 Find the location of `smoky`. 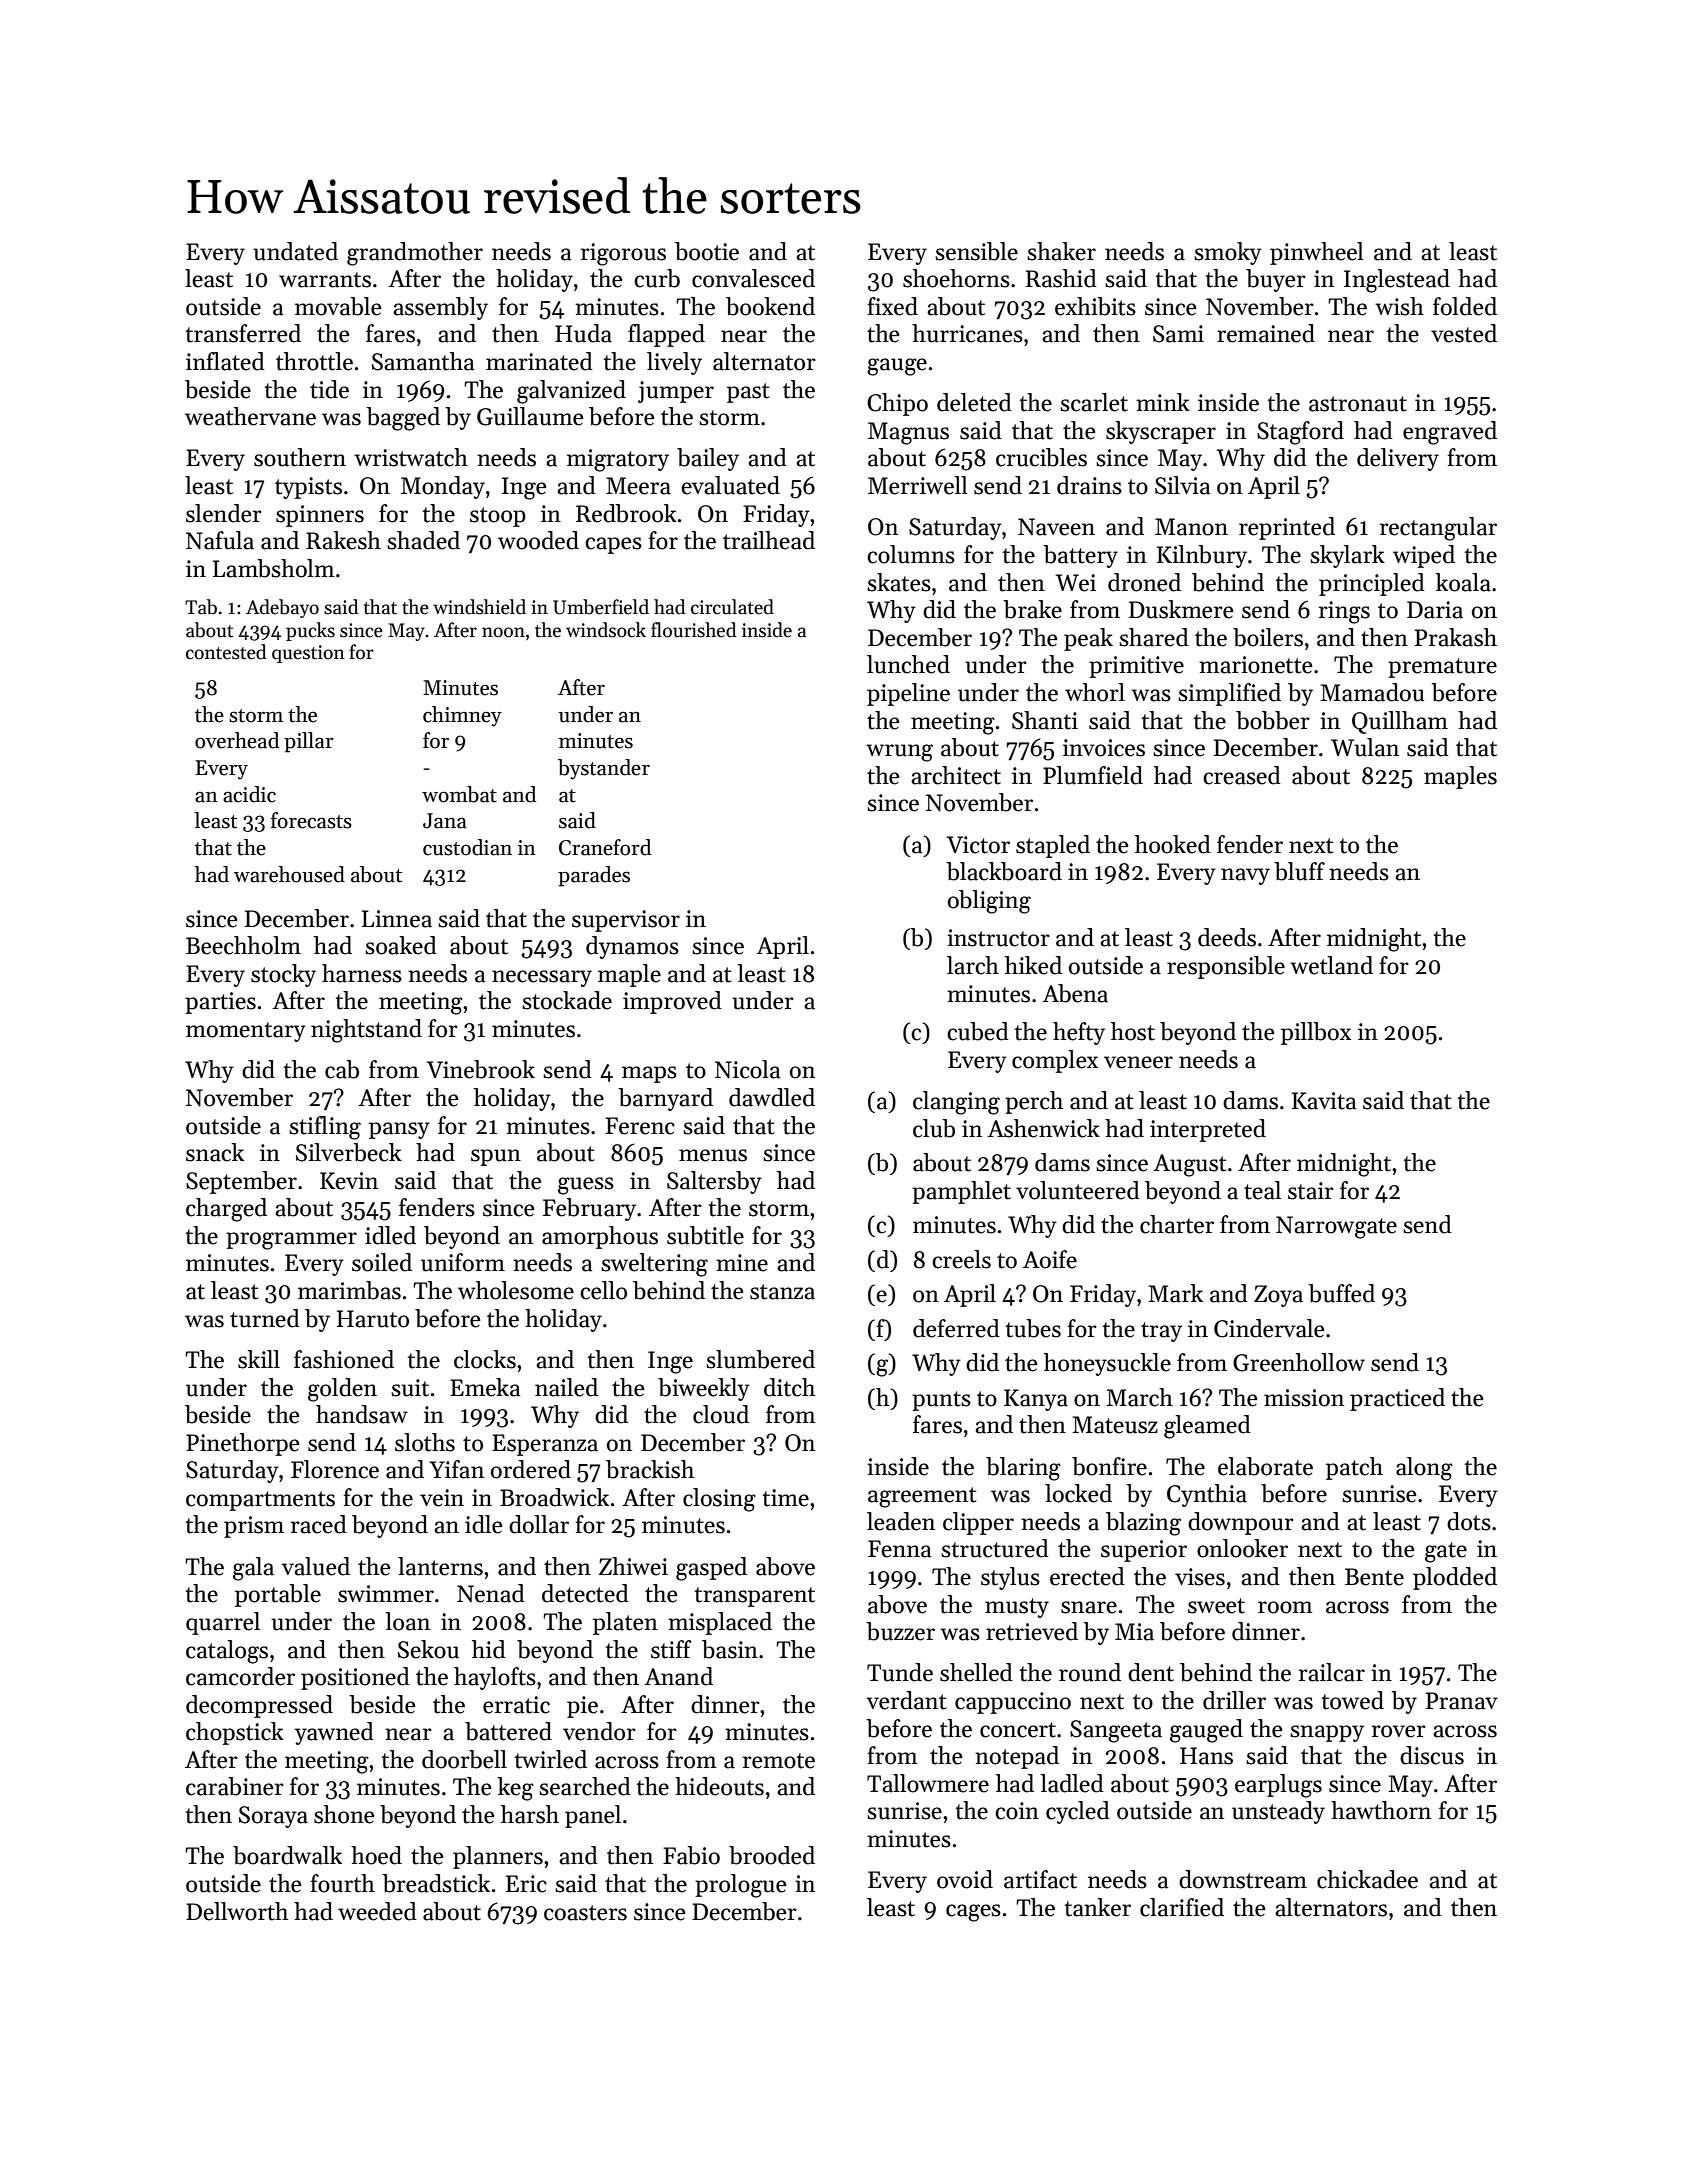

smoky is located at coordinates (1228, 253).
